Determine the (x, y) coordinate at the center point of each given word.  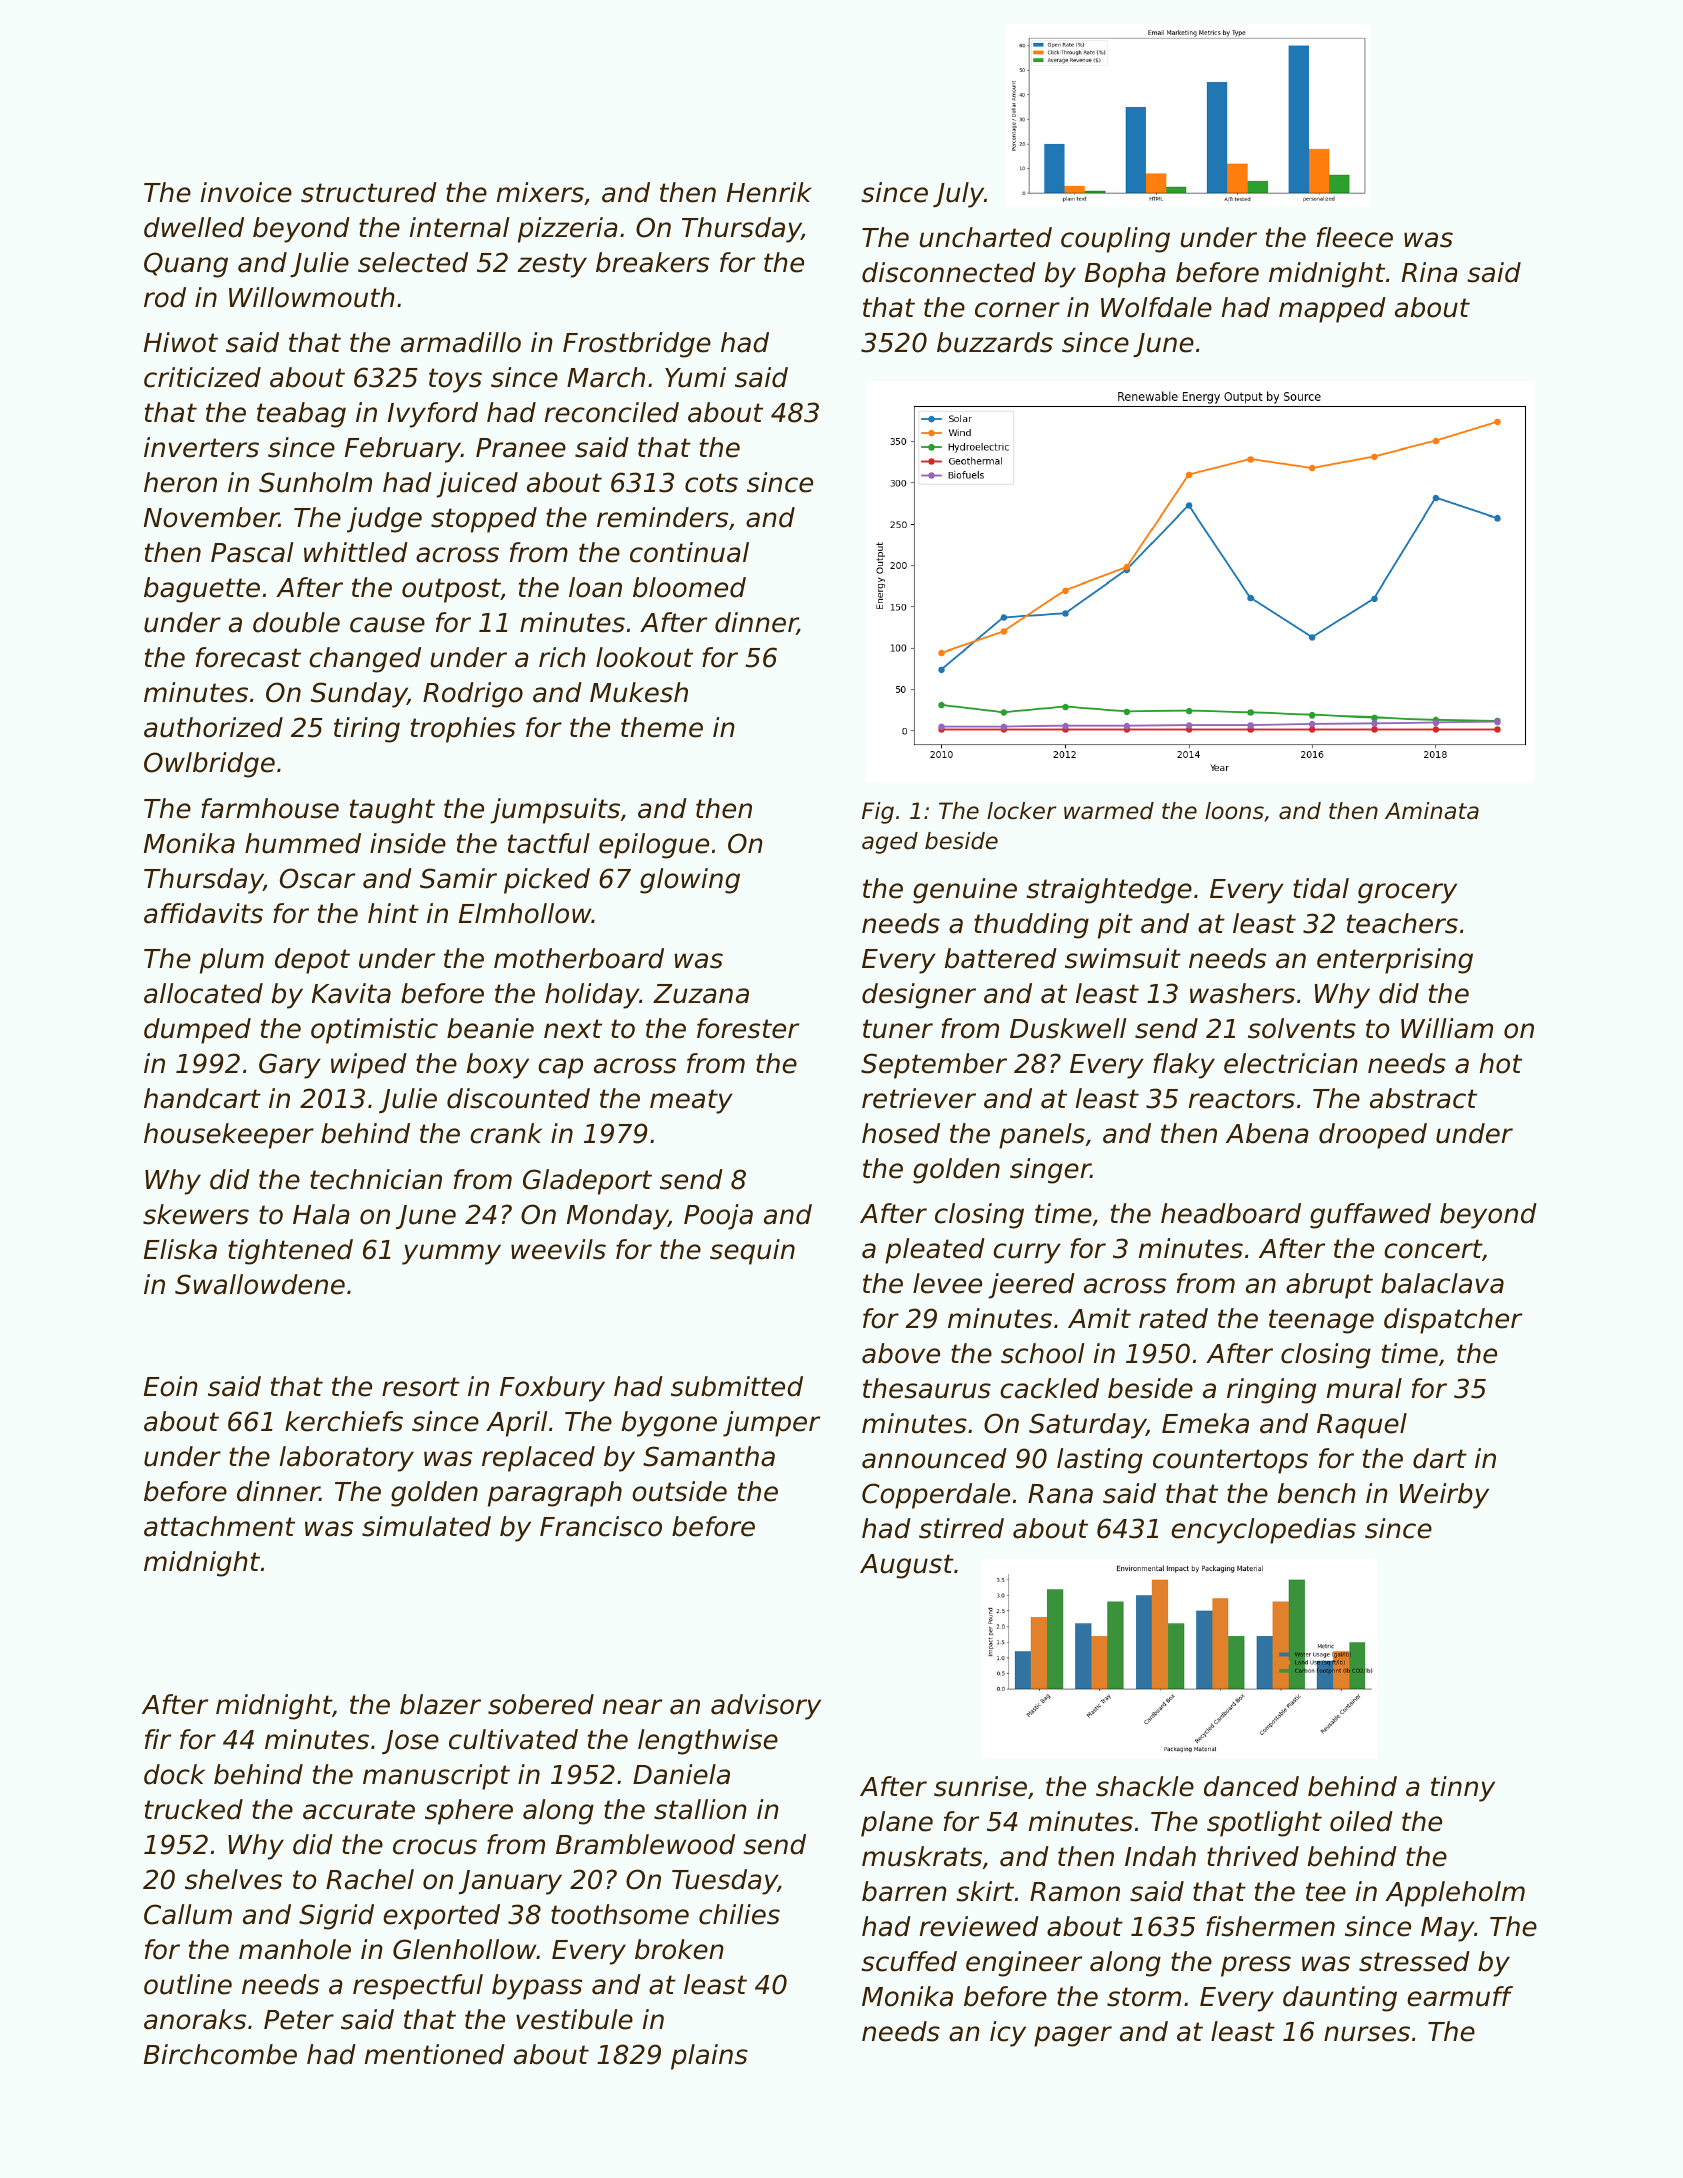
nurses (1367, 2034)
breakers (652, 262)
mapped (1332, 310)
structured (369, 192)
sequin (752, 1252)
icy (1008, 2034)
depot (312, 961)
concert (1433, 1249)
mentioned (435, 2054)
